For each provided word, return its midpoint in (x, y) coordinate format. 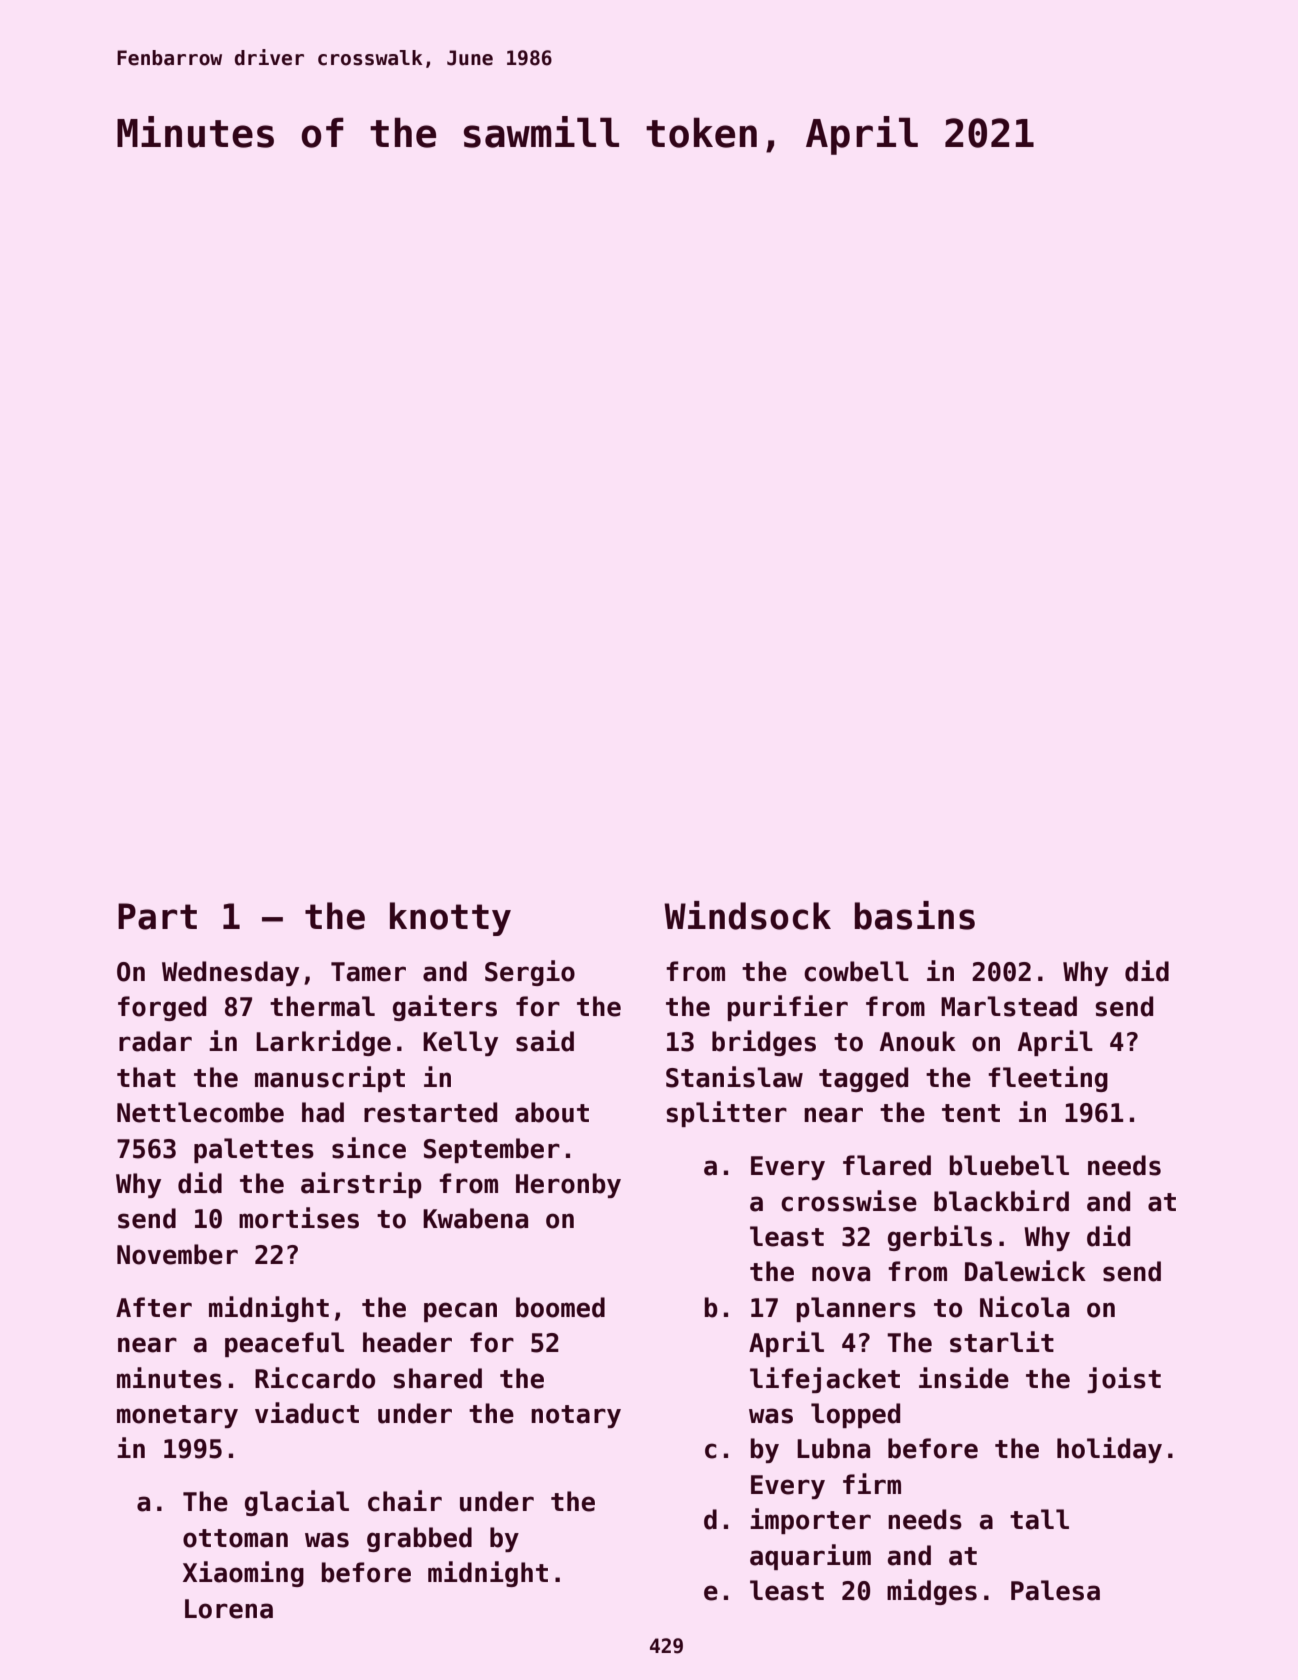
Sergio (530, 973)
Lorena (229, 1609)
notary (576, 1416)
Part (157, 916)
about (552, 1112)
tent (971, 1113)
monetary (177, 1416)
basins (915, 915)
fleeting (1048, 1079)
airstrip (361, 1185)
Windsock (747, 915)
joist (1124, 1380)
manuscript (330, 1079)
